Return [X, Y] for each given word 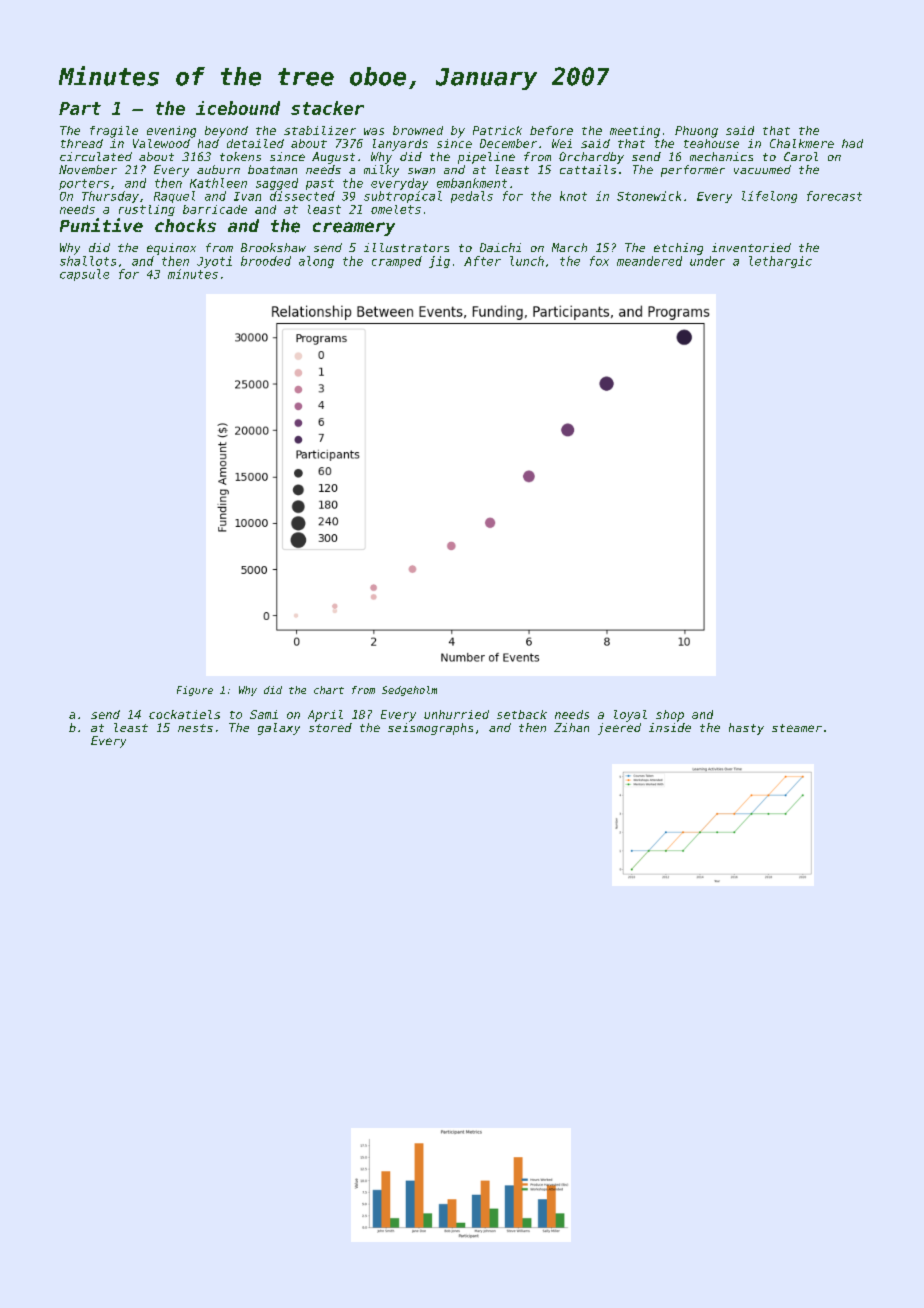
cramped [397, 262]
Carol [801, 156]
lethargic [780, 262]
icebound [238, 108]
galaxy [279, 729]
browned [418, 130]
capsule [84, 275]
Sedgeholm [409, 691]
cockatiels [184, 714]
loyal [630, 716]
